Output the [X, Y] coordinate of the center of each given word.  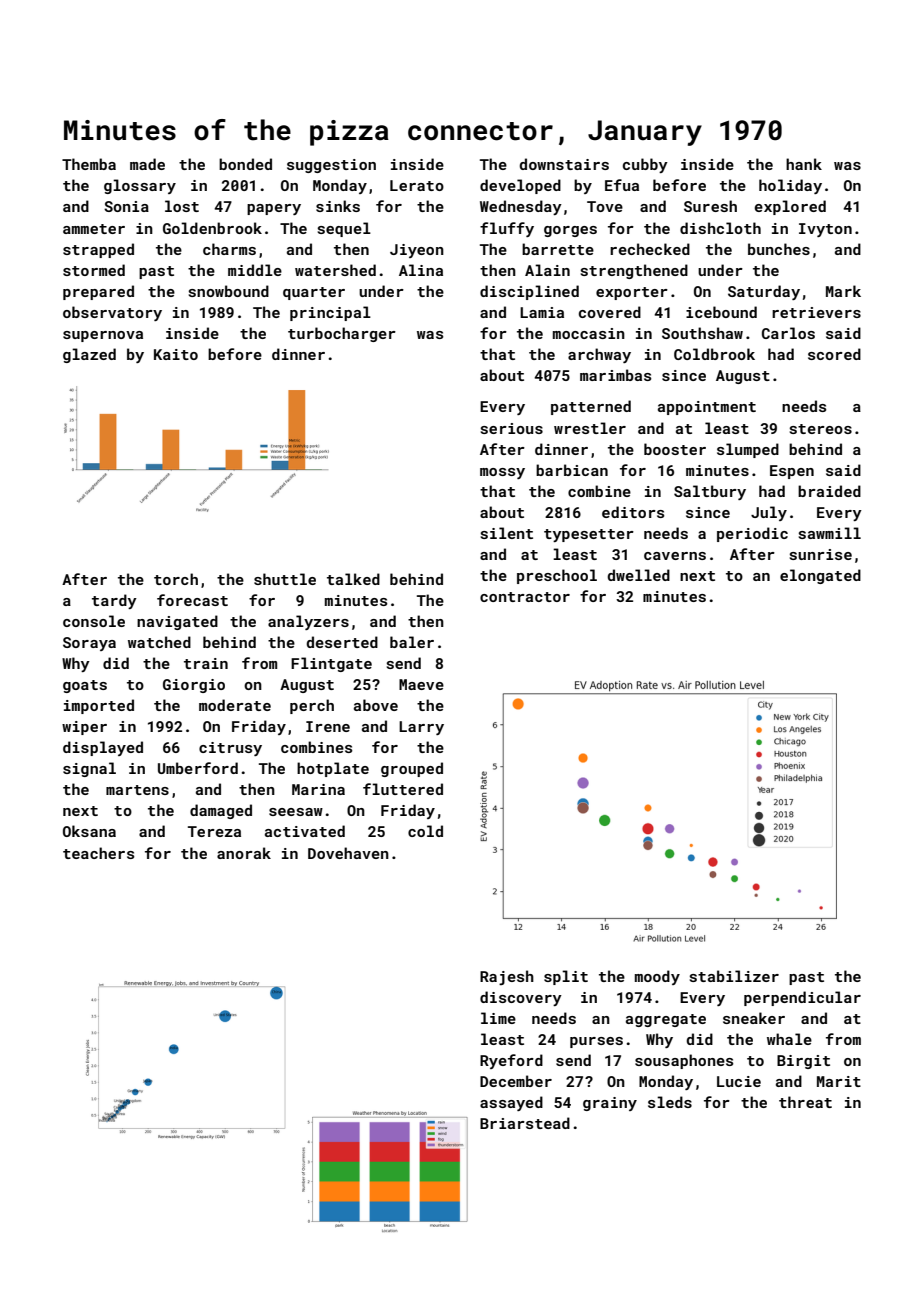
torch [176, 579]
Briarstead [525, 1123]
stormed [94, 270]
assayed [511, 1103]
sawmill [830, 533]
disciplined [529, 292]
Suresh [710, 206]
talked [353, 579]
